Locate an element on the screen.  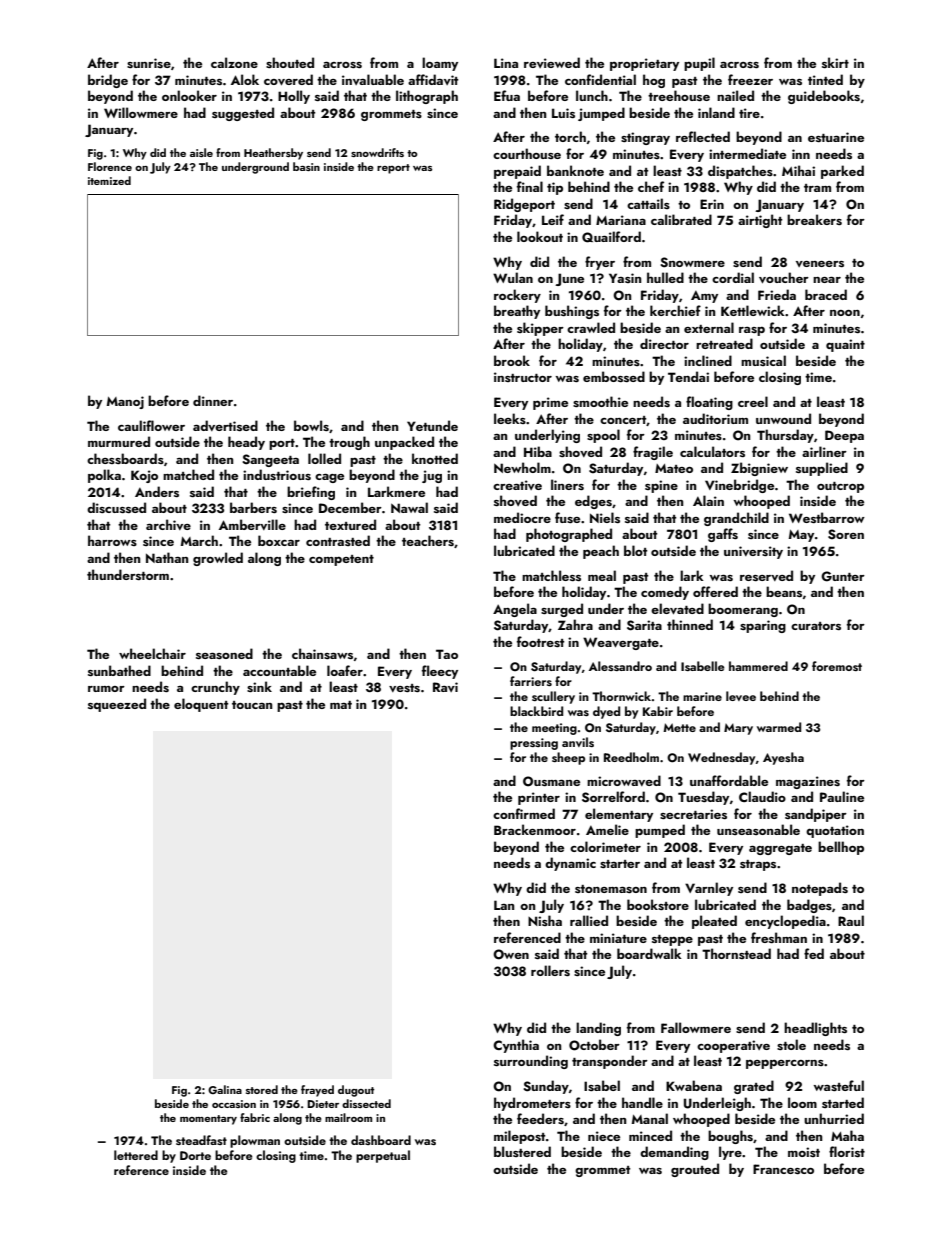
rasp is located at coordinates (752, 331).
